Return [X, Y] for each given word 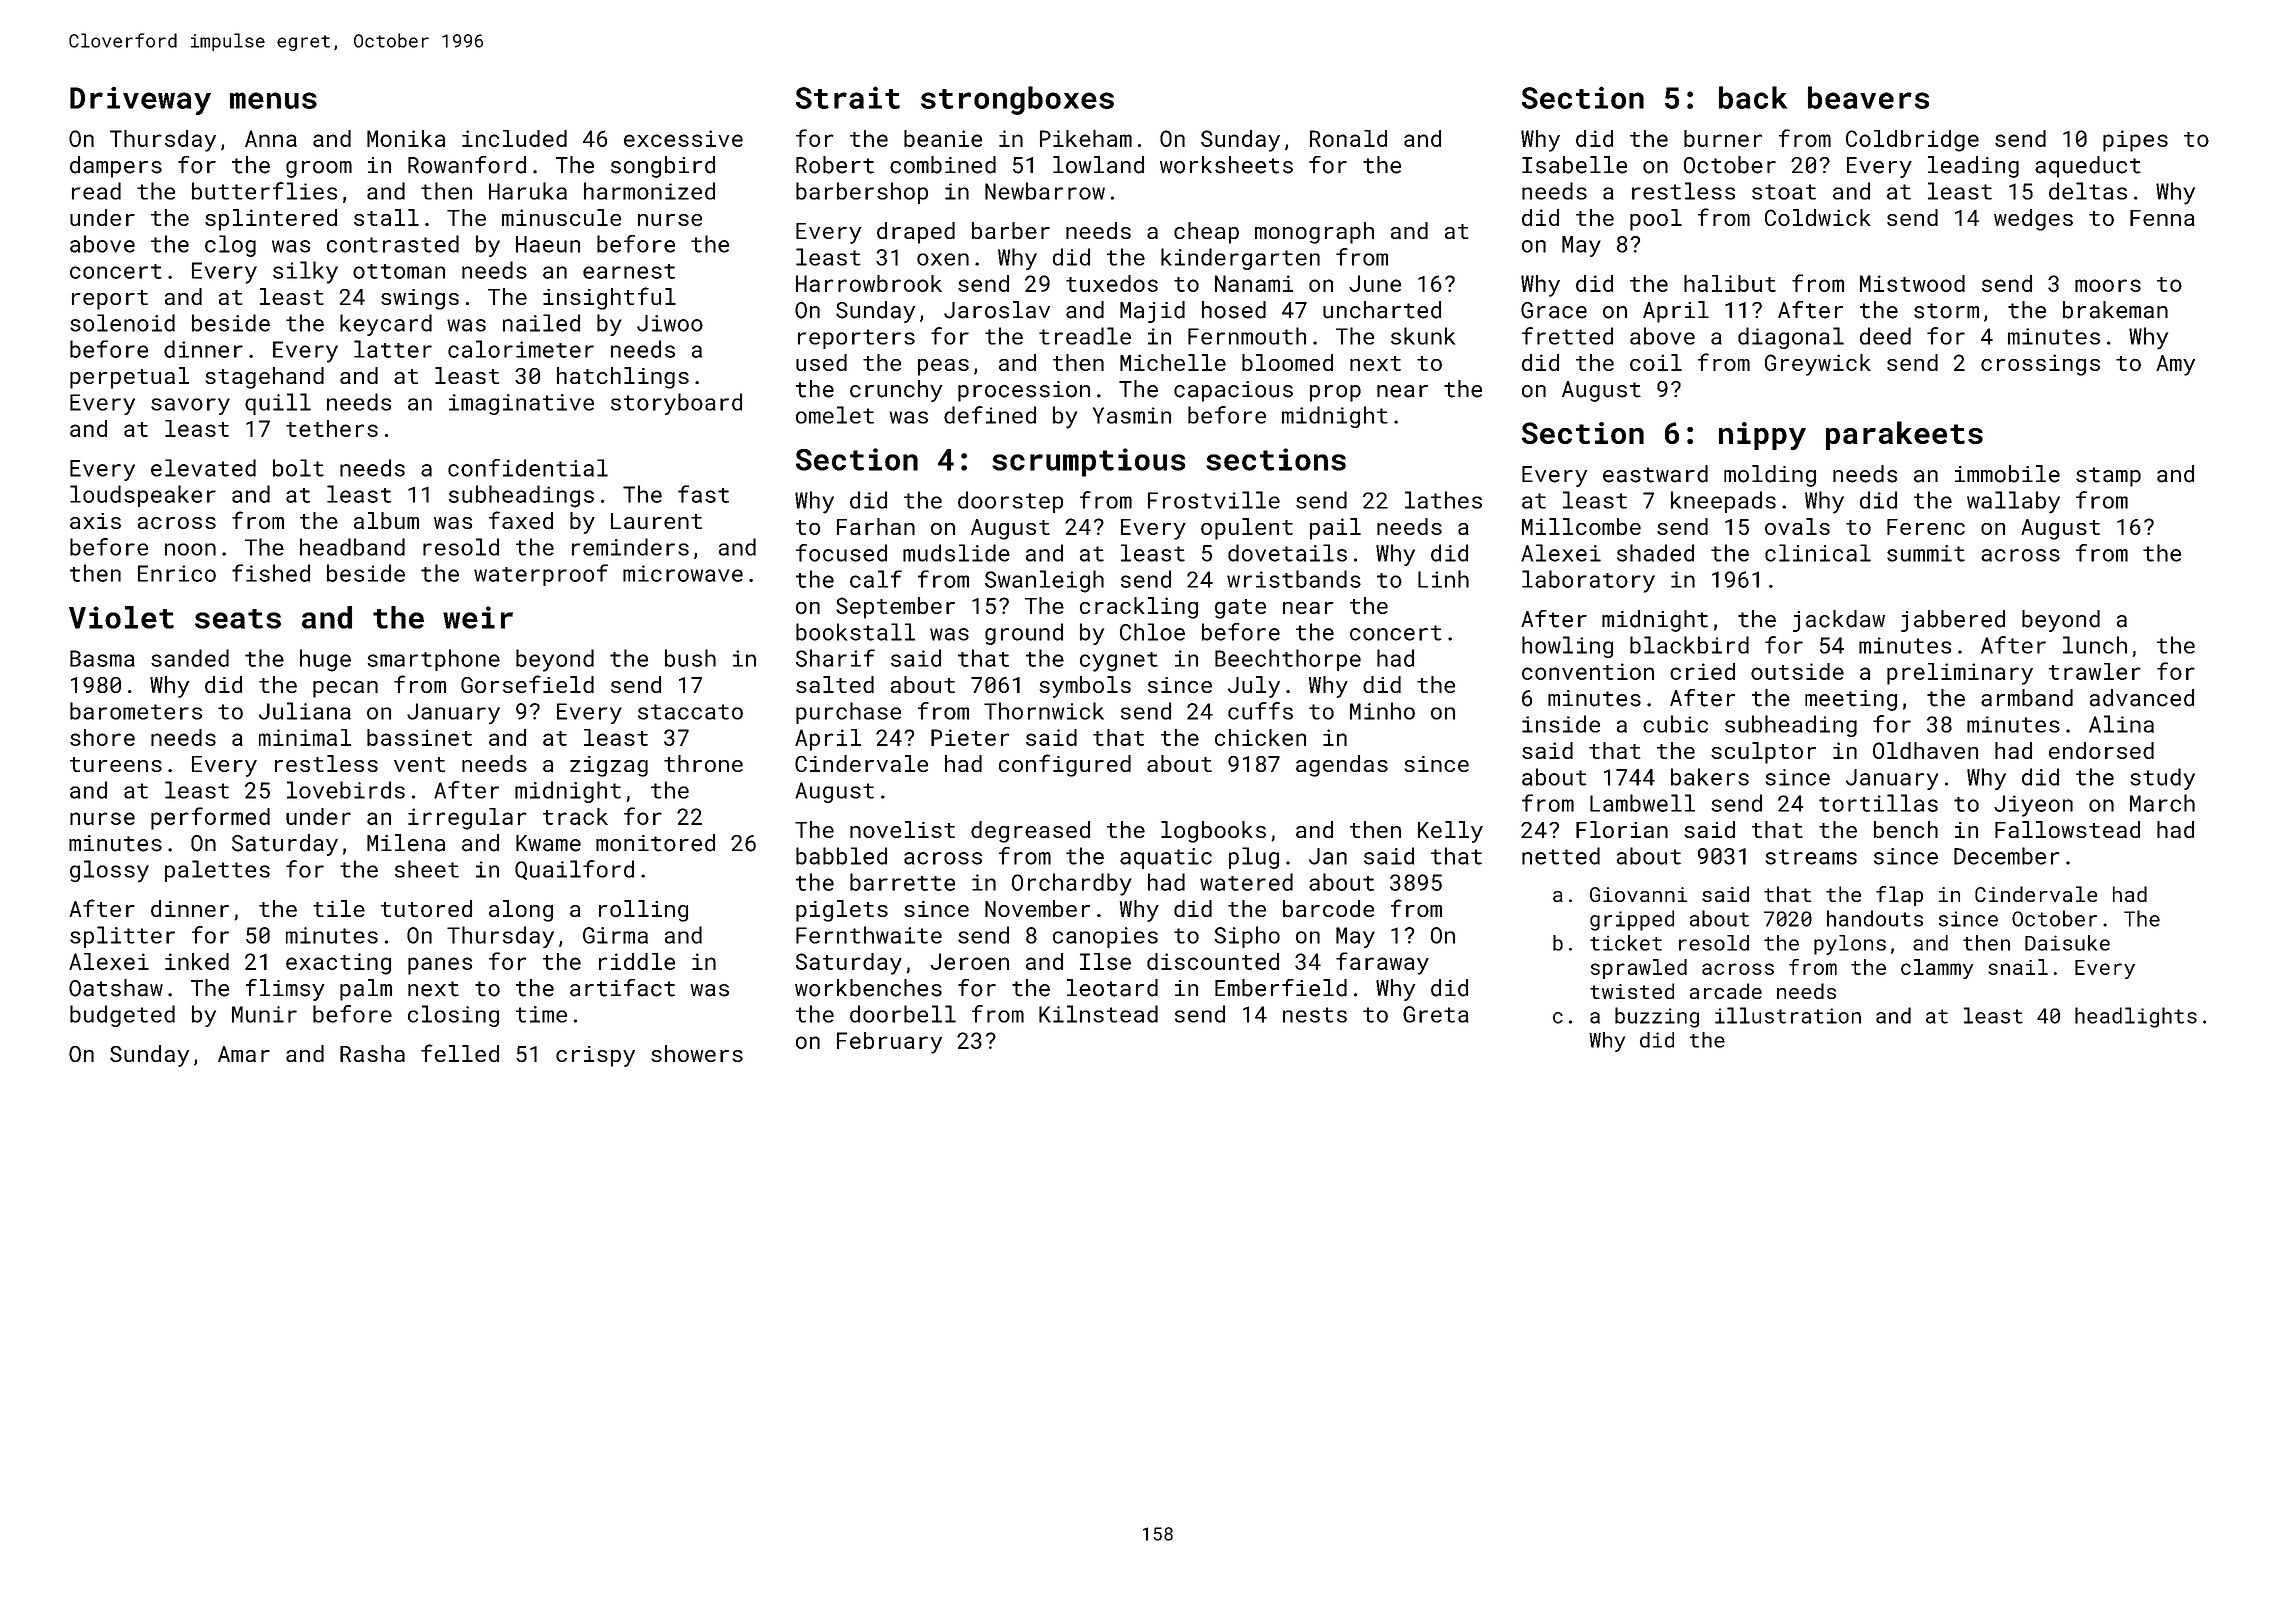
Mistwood [1912, 283]
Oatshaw [116, 988]
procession [1024, 391]
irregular [467, 819]
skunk [1423, 336]
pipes [2135, 141]
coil [1656, 362]
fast [703, 494]
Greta [1436, 1014]
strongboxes [1017, 100]
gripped [1632, 920]
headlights [2136, 1017]
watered [1246, 882]
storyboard [676, 404]
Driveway [140, 100]
